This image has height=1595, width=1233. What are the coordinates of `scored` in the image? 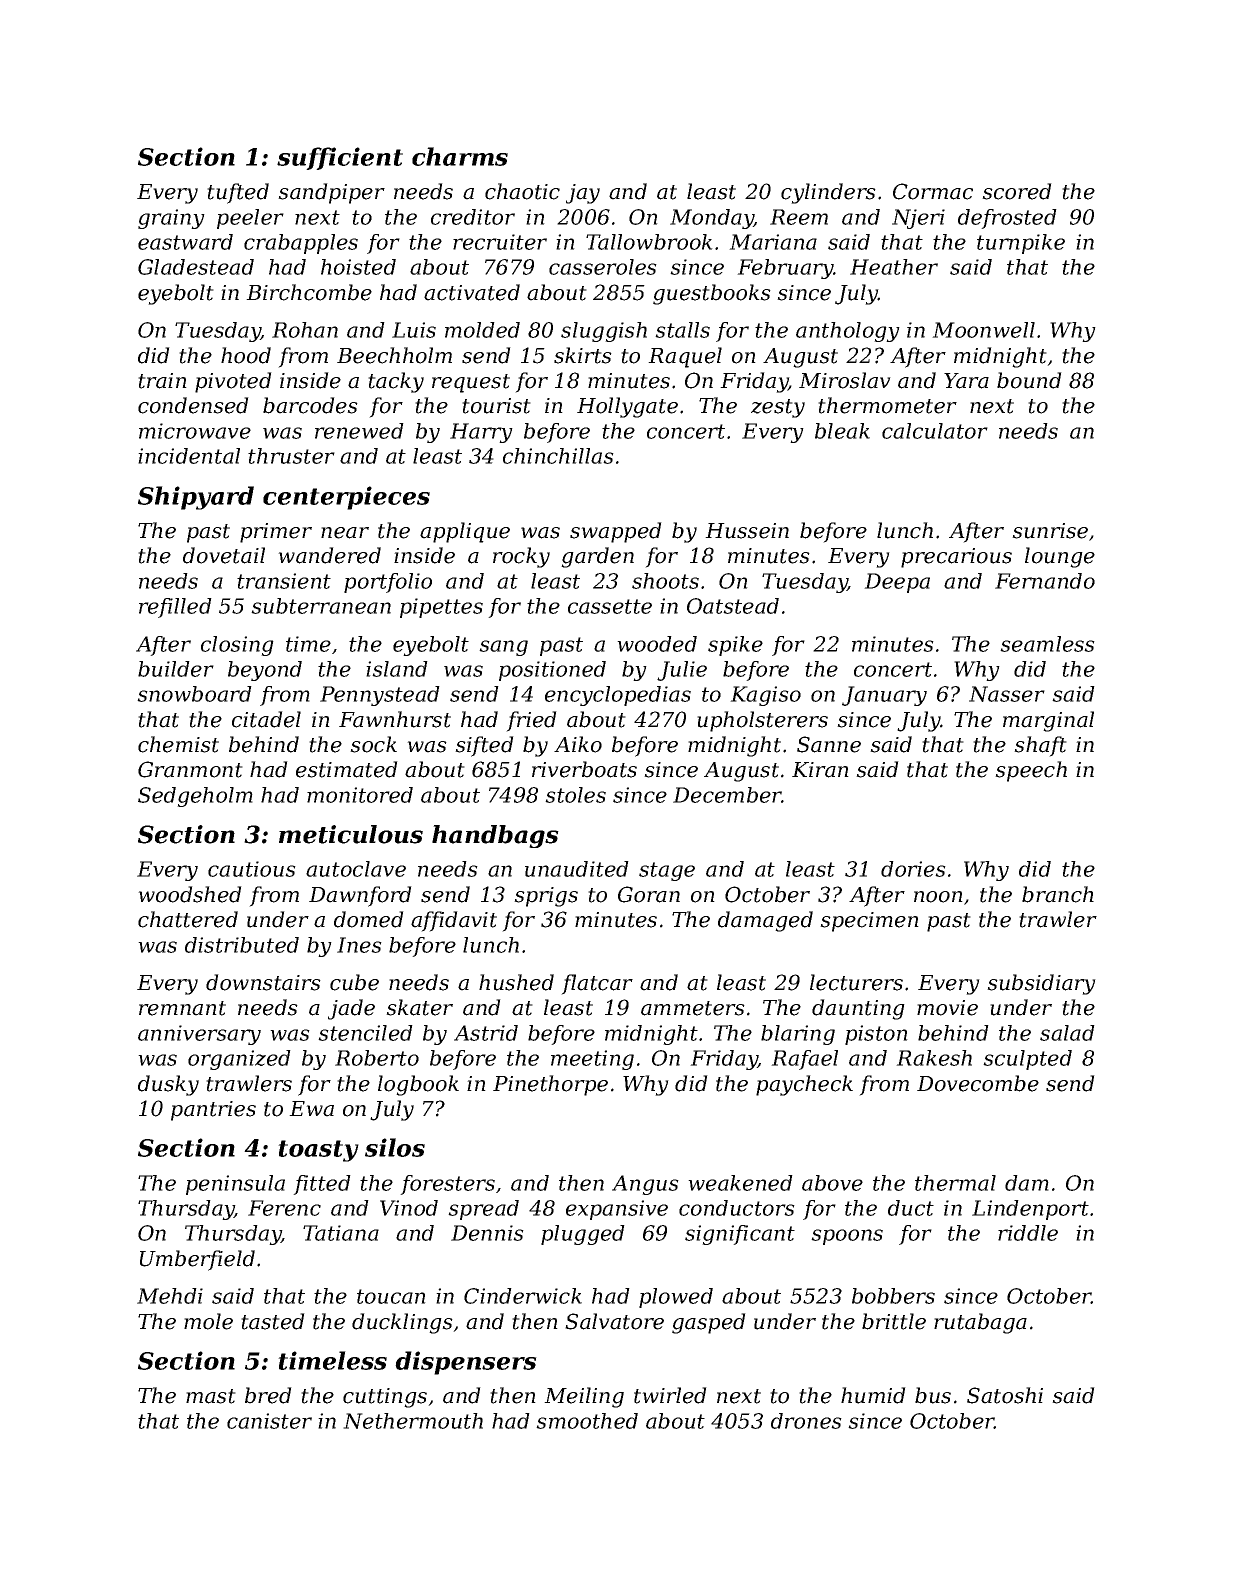 It's located at (1017, 191).
